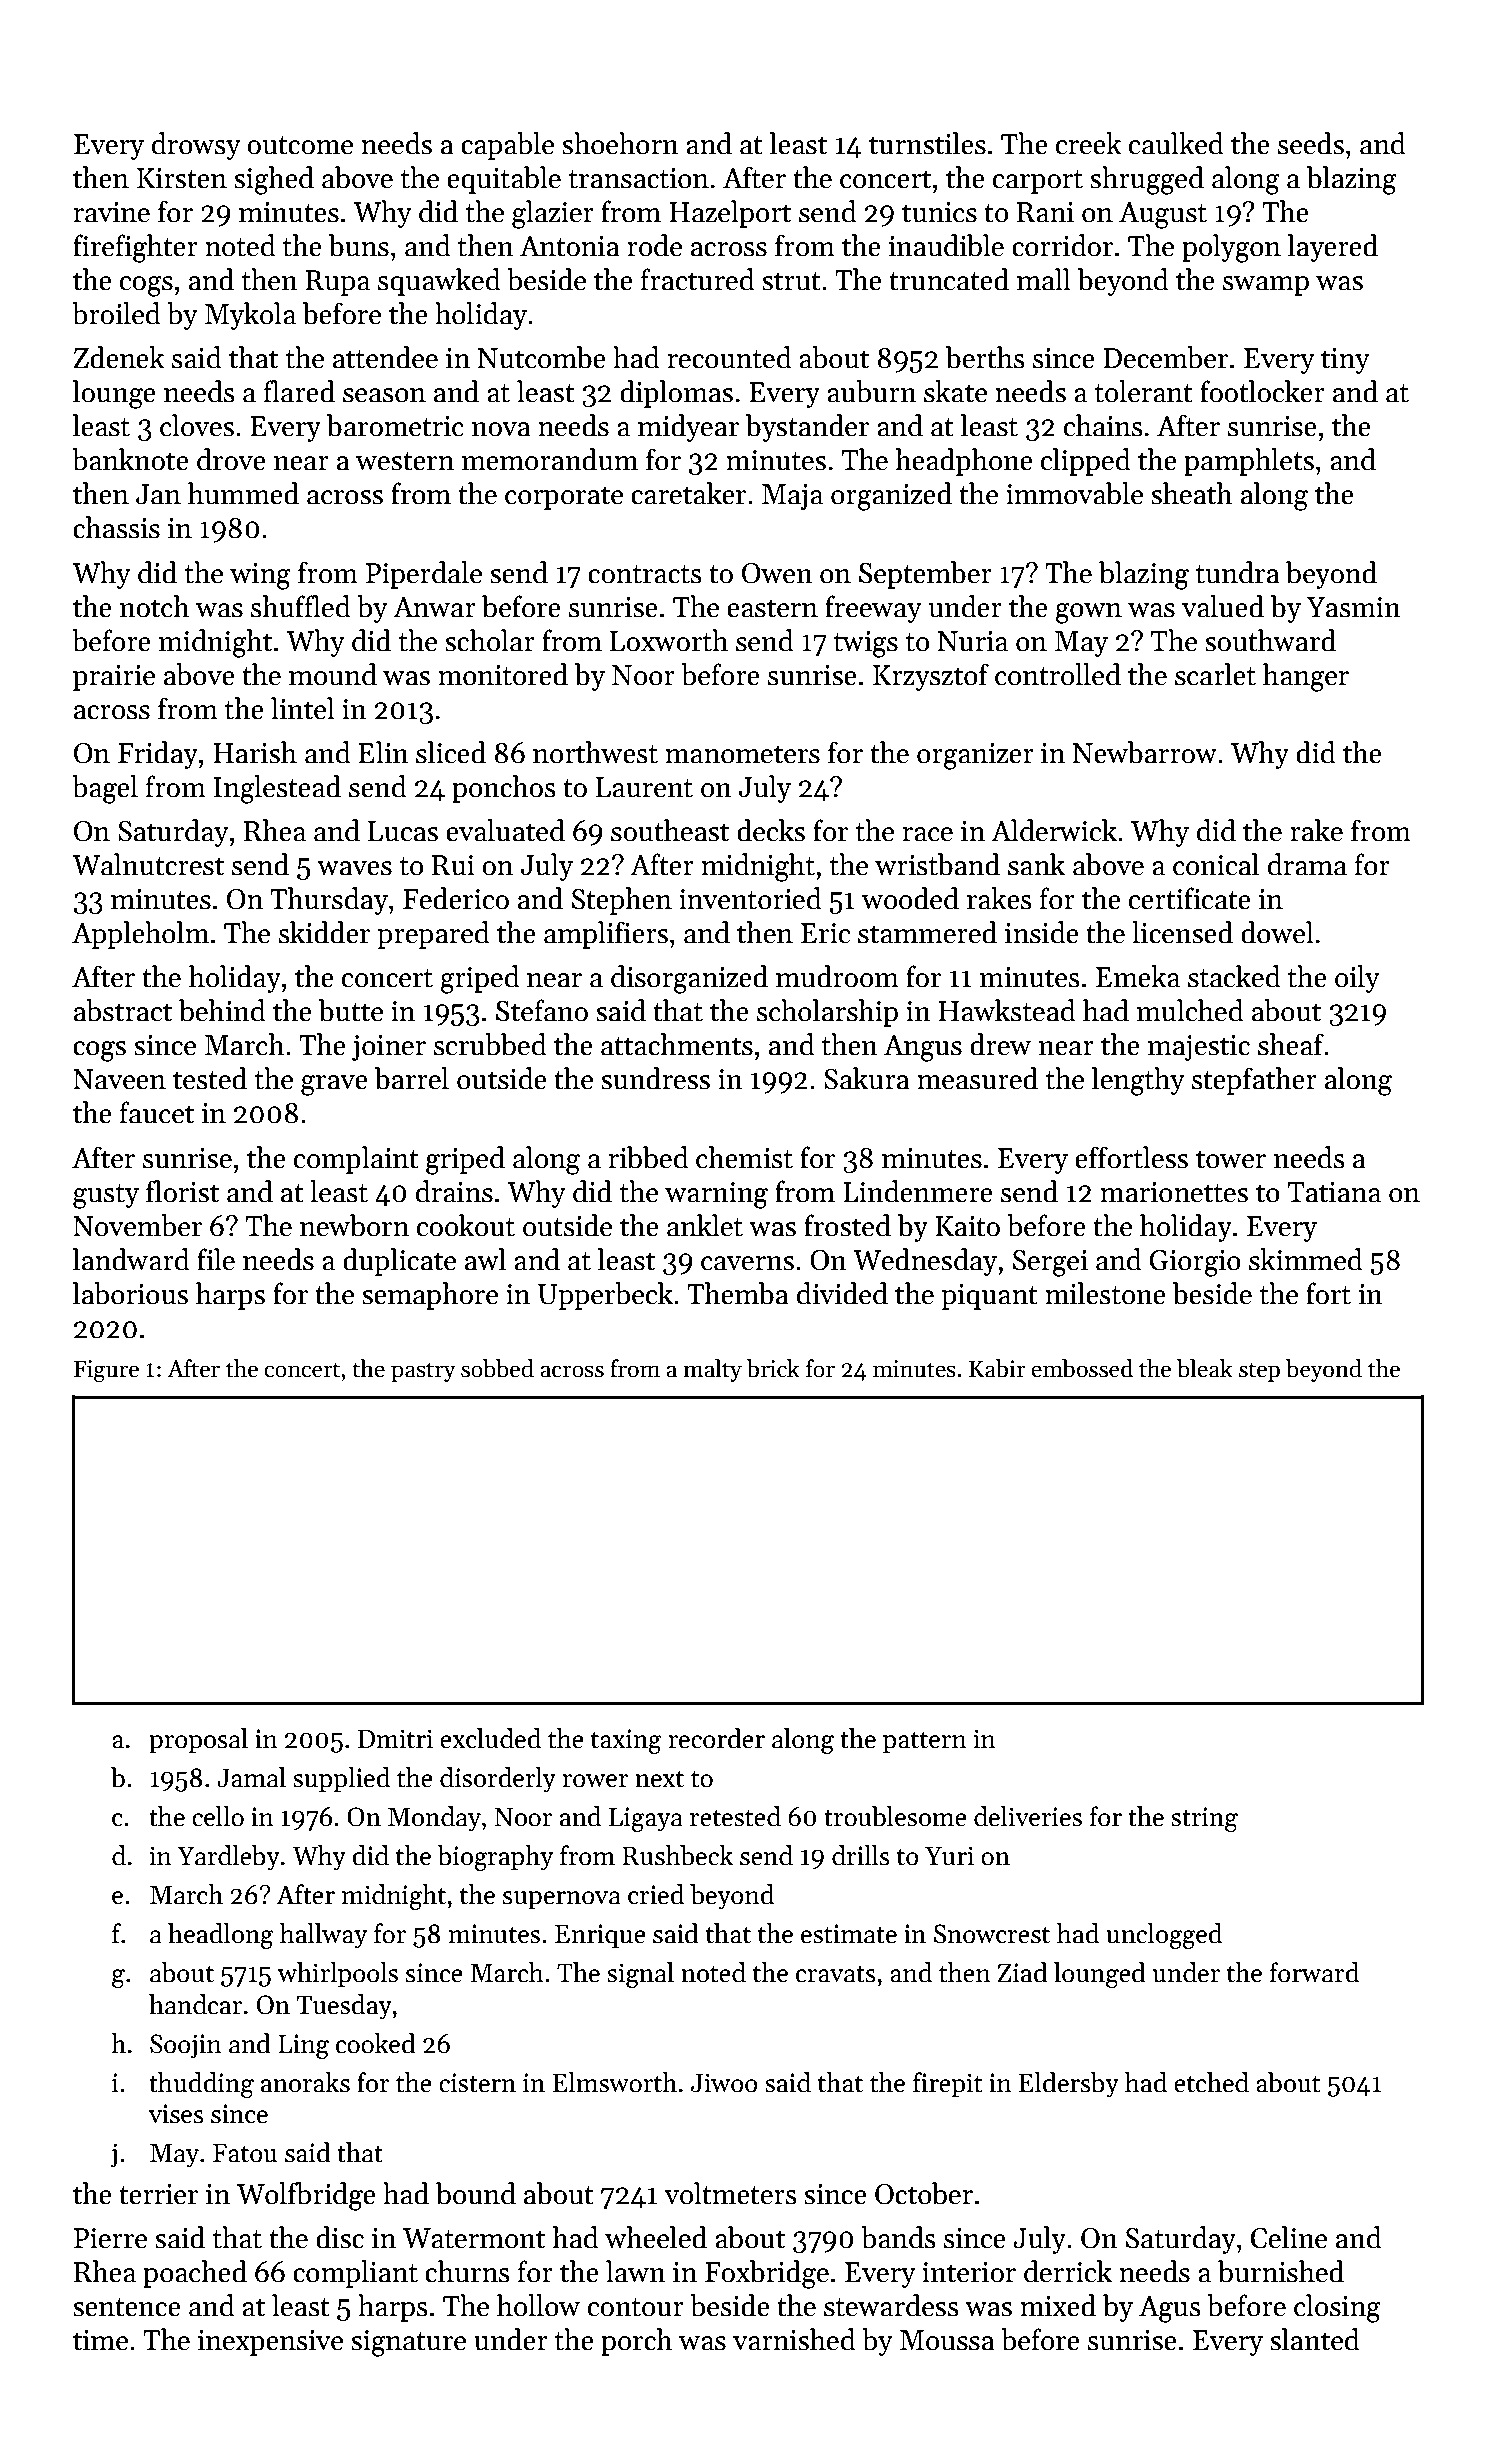  What do you see at coordinates (947, 2085) in the screenshot?
I see `firepit` at bounding box center [947, 2085].
